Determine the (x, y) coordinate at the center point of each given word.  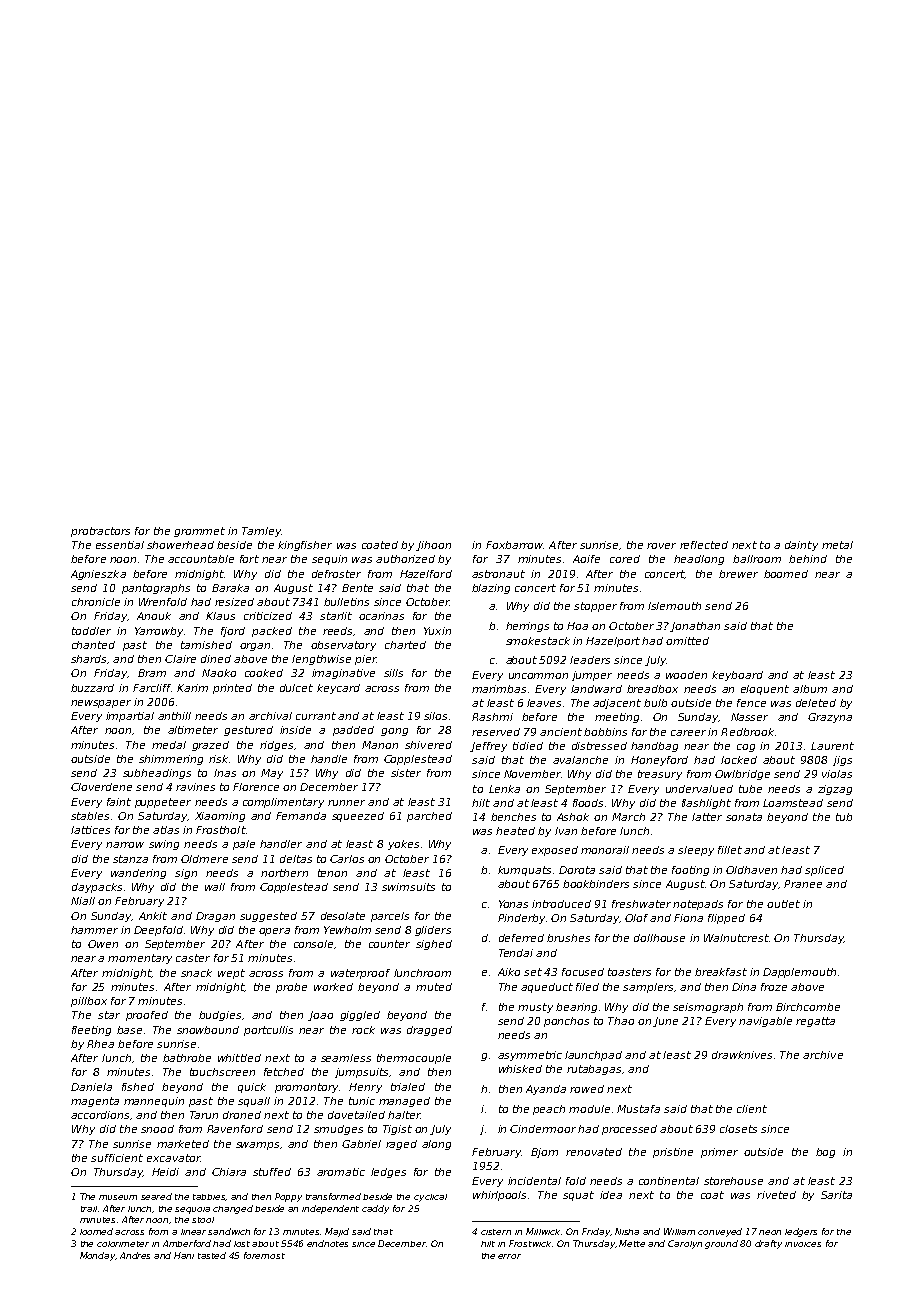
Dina (744, 987)
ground (721, 1244)
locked (739, 760)
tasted (212, 1255)
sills (393, 673)
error (509, 1256)
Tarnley (261, 532)
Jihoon (433, 546)
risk (218, 759)
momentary (140, 959)
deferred (521, 938)
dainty (801, 546)
